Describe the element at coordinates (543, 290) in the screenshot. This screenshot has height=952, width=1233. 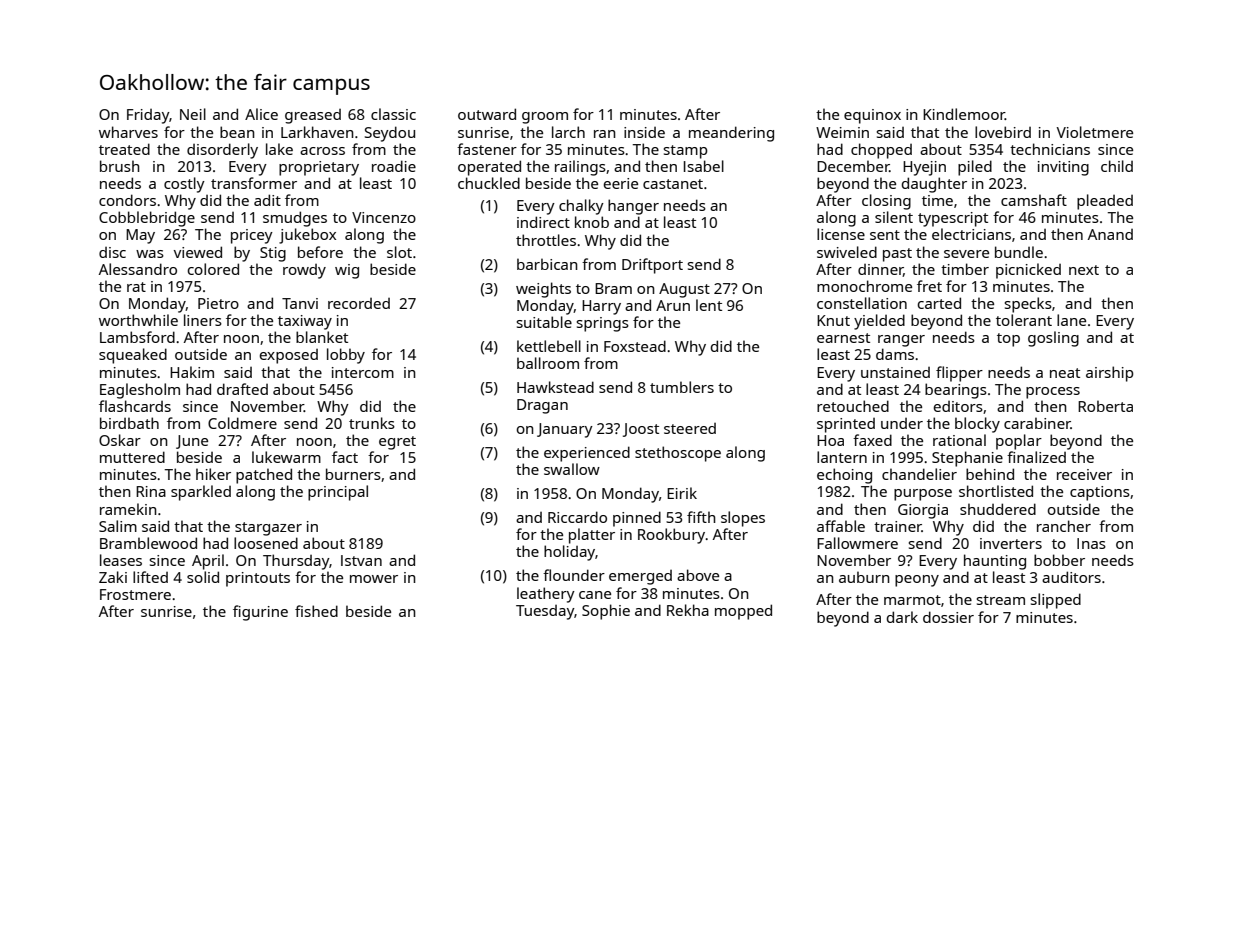
I see `weights` at that location.
